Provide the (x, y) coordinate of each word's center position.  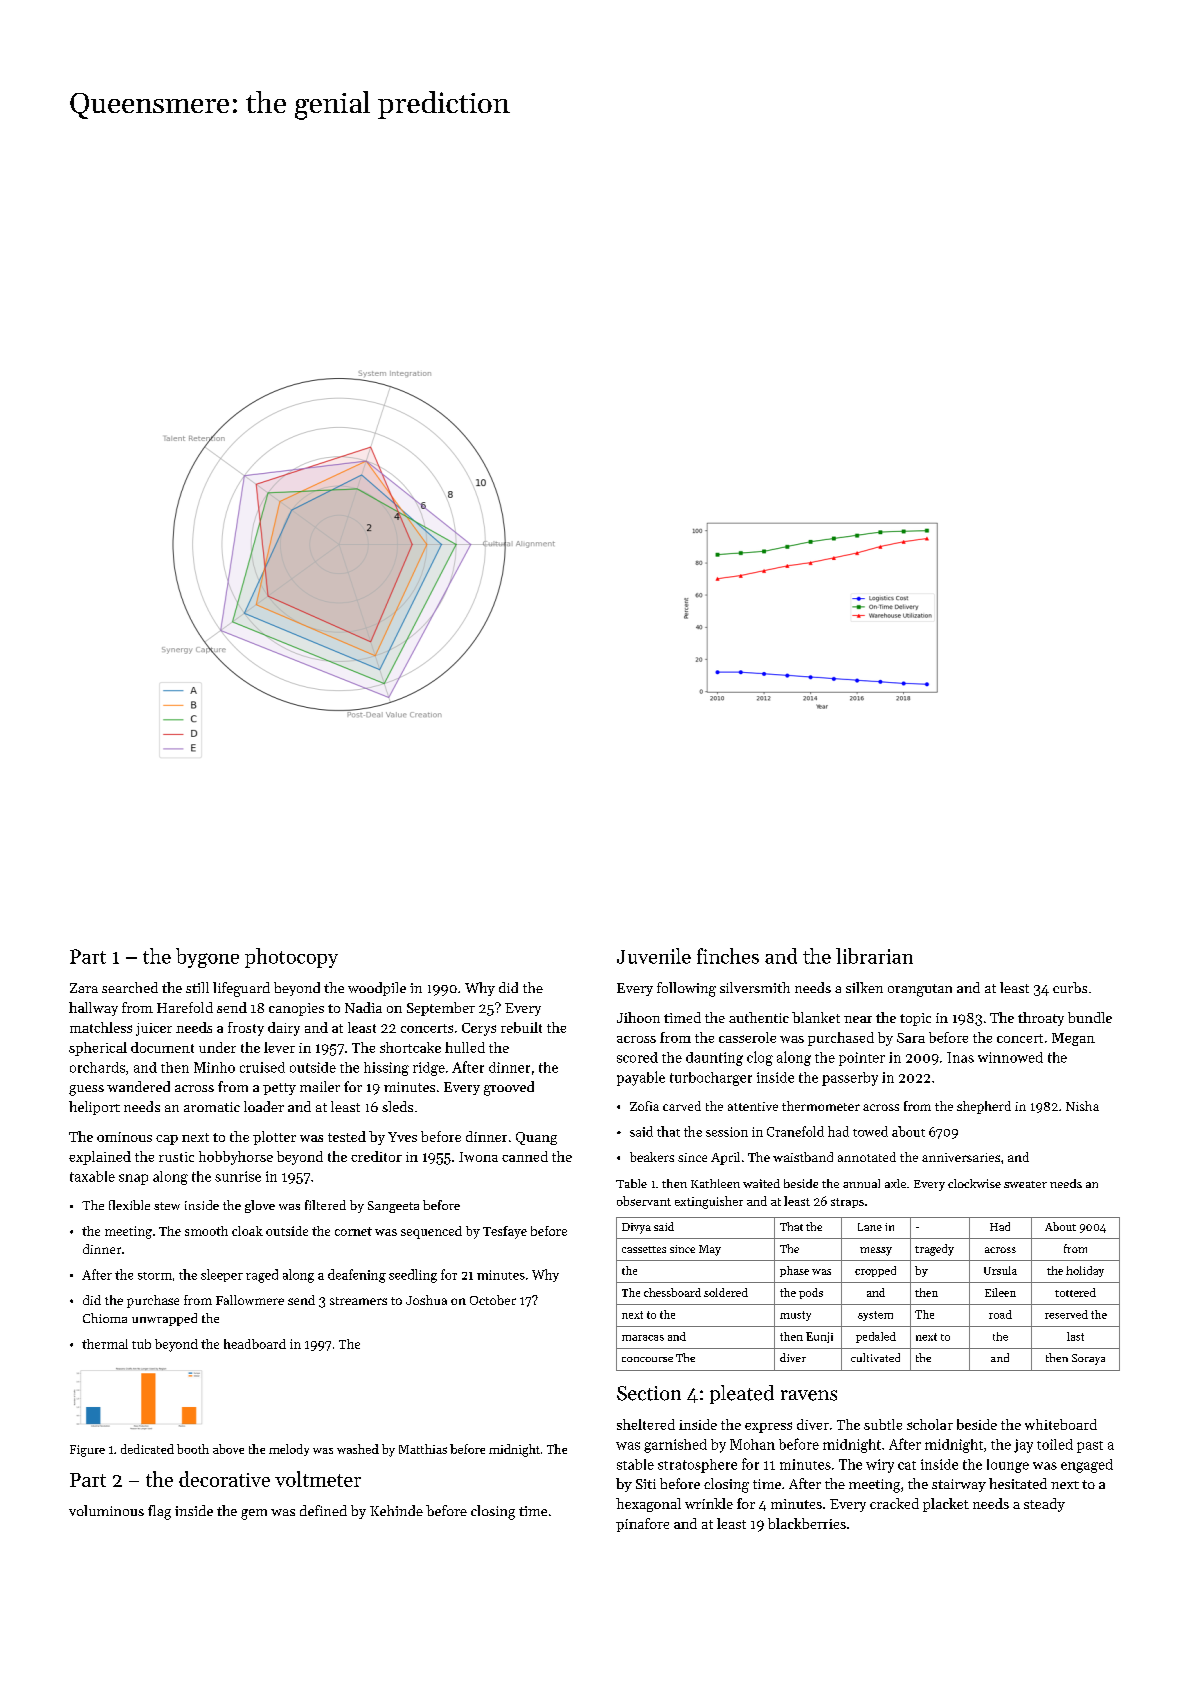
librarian (874, 956)
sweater (1025, 1184)
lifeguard (241, 989)
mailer (320, 1086)
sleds (397, 1106)
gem (254, 1514)
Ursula (1000, 1270)
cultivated (875, 1357)
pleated (742, 1394)
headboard (255, 1344)
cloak (247, 1231)
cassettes (644, 1249)
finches (728, 956)
